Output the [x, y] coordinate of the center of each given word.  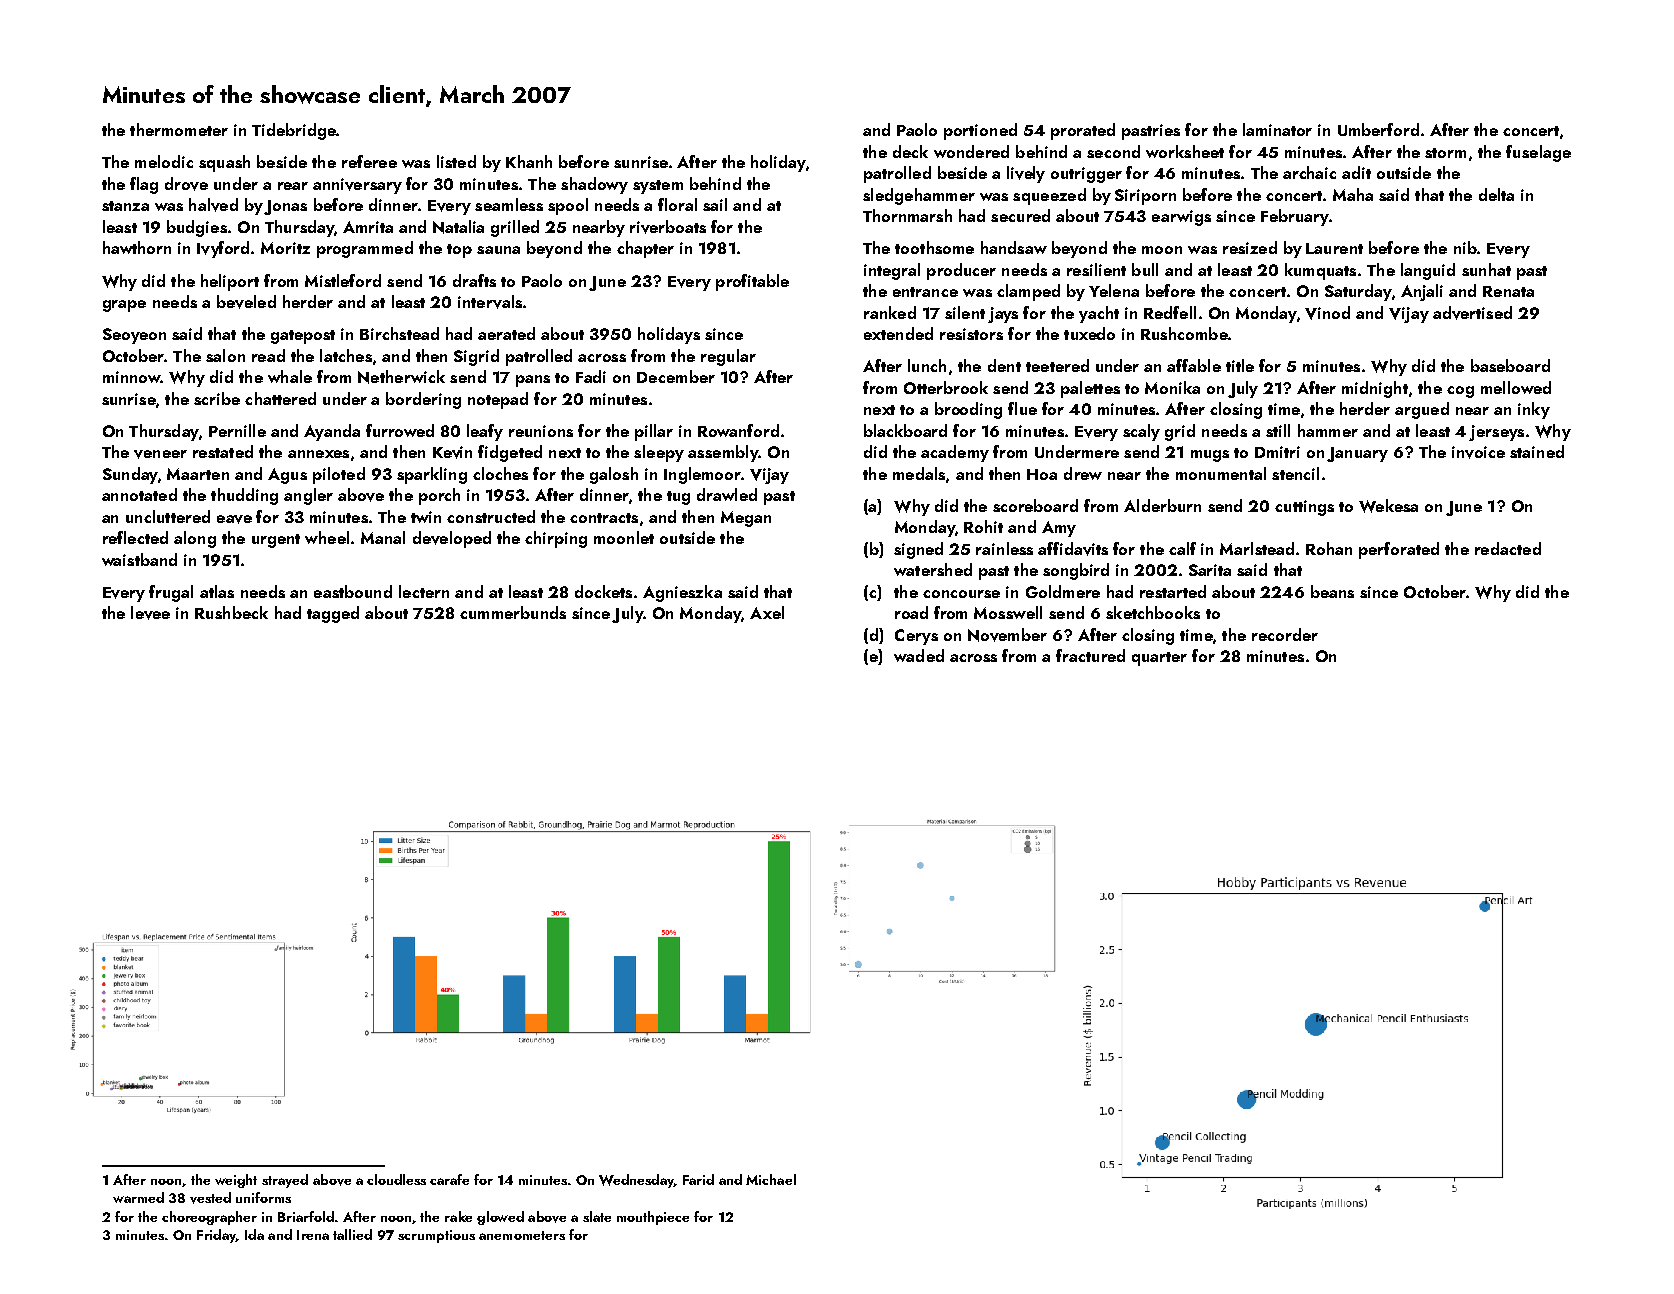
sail [715, 204]
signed [918, 550]
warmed [138, 1197]
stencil [1295, 473]
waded [919, 655]
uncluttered [168, 516]
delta [1496, 194]
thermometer [179, 129]
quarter [1159, 659]
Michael [771, 1179]
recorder [1285, 634]
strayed [285, 1181]
